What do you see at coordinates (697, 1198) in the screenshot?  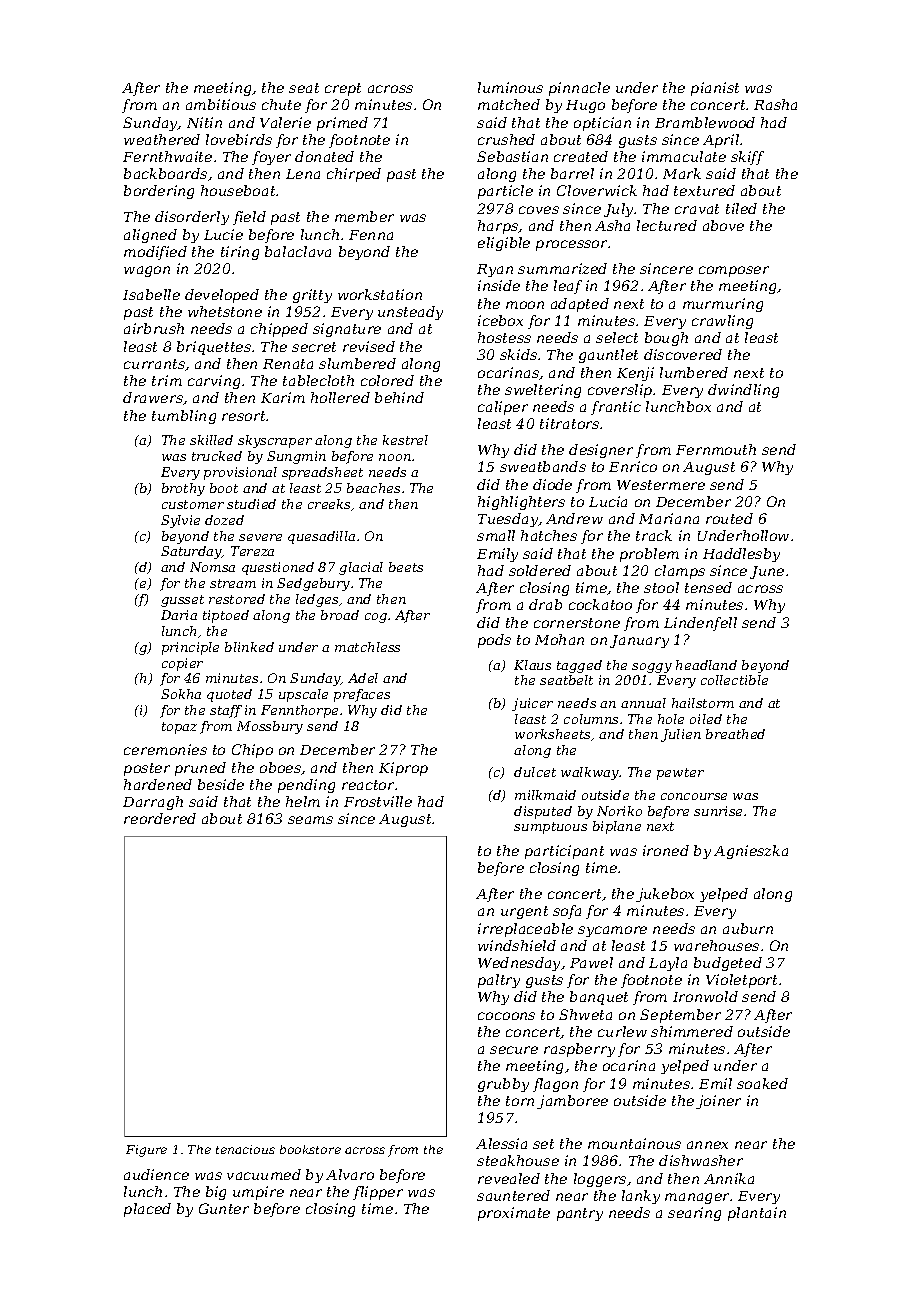 I see `manager` at bounding box center [697, 1198].
